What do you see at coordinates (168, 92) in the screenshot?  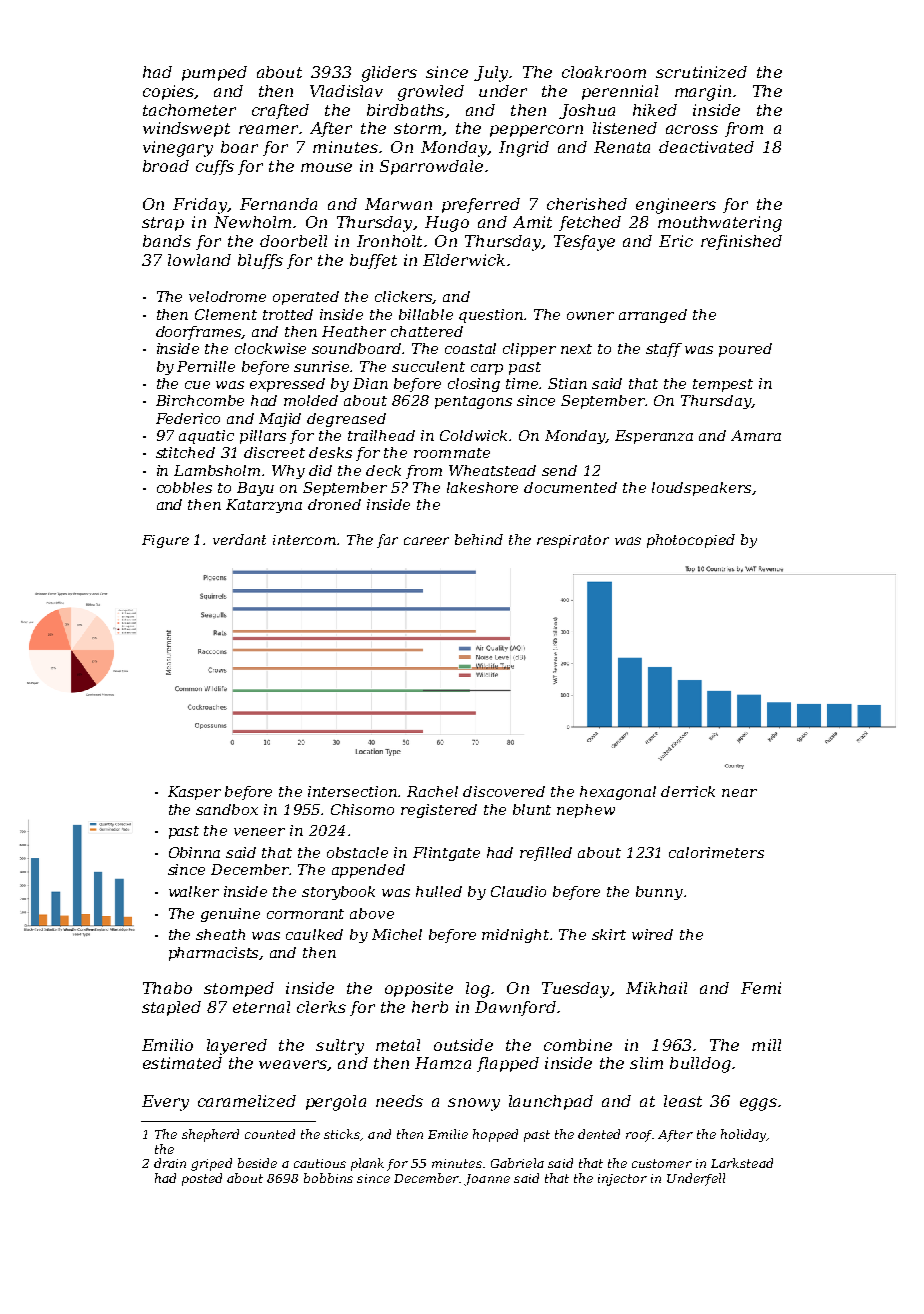 I see `copies` at bounding box center [168, 92].
